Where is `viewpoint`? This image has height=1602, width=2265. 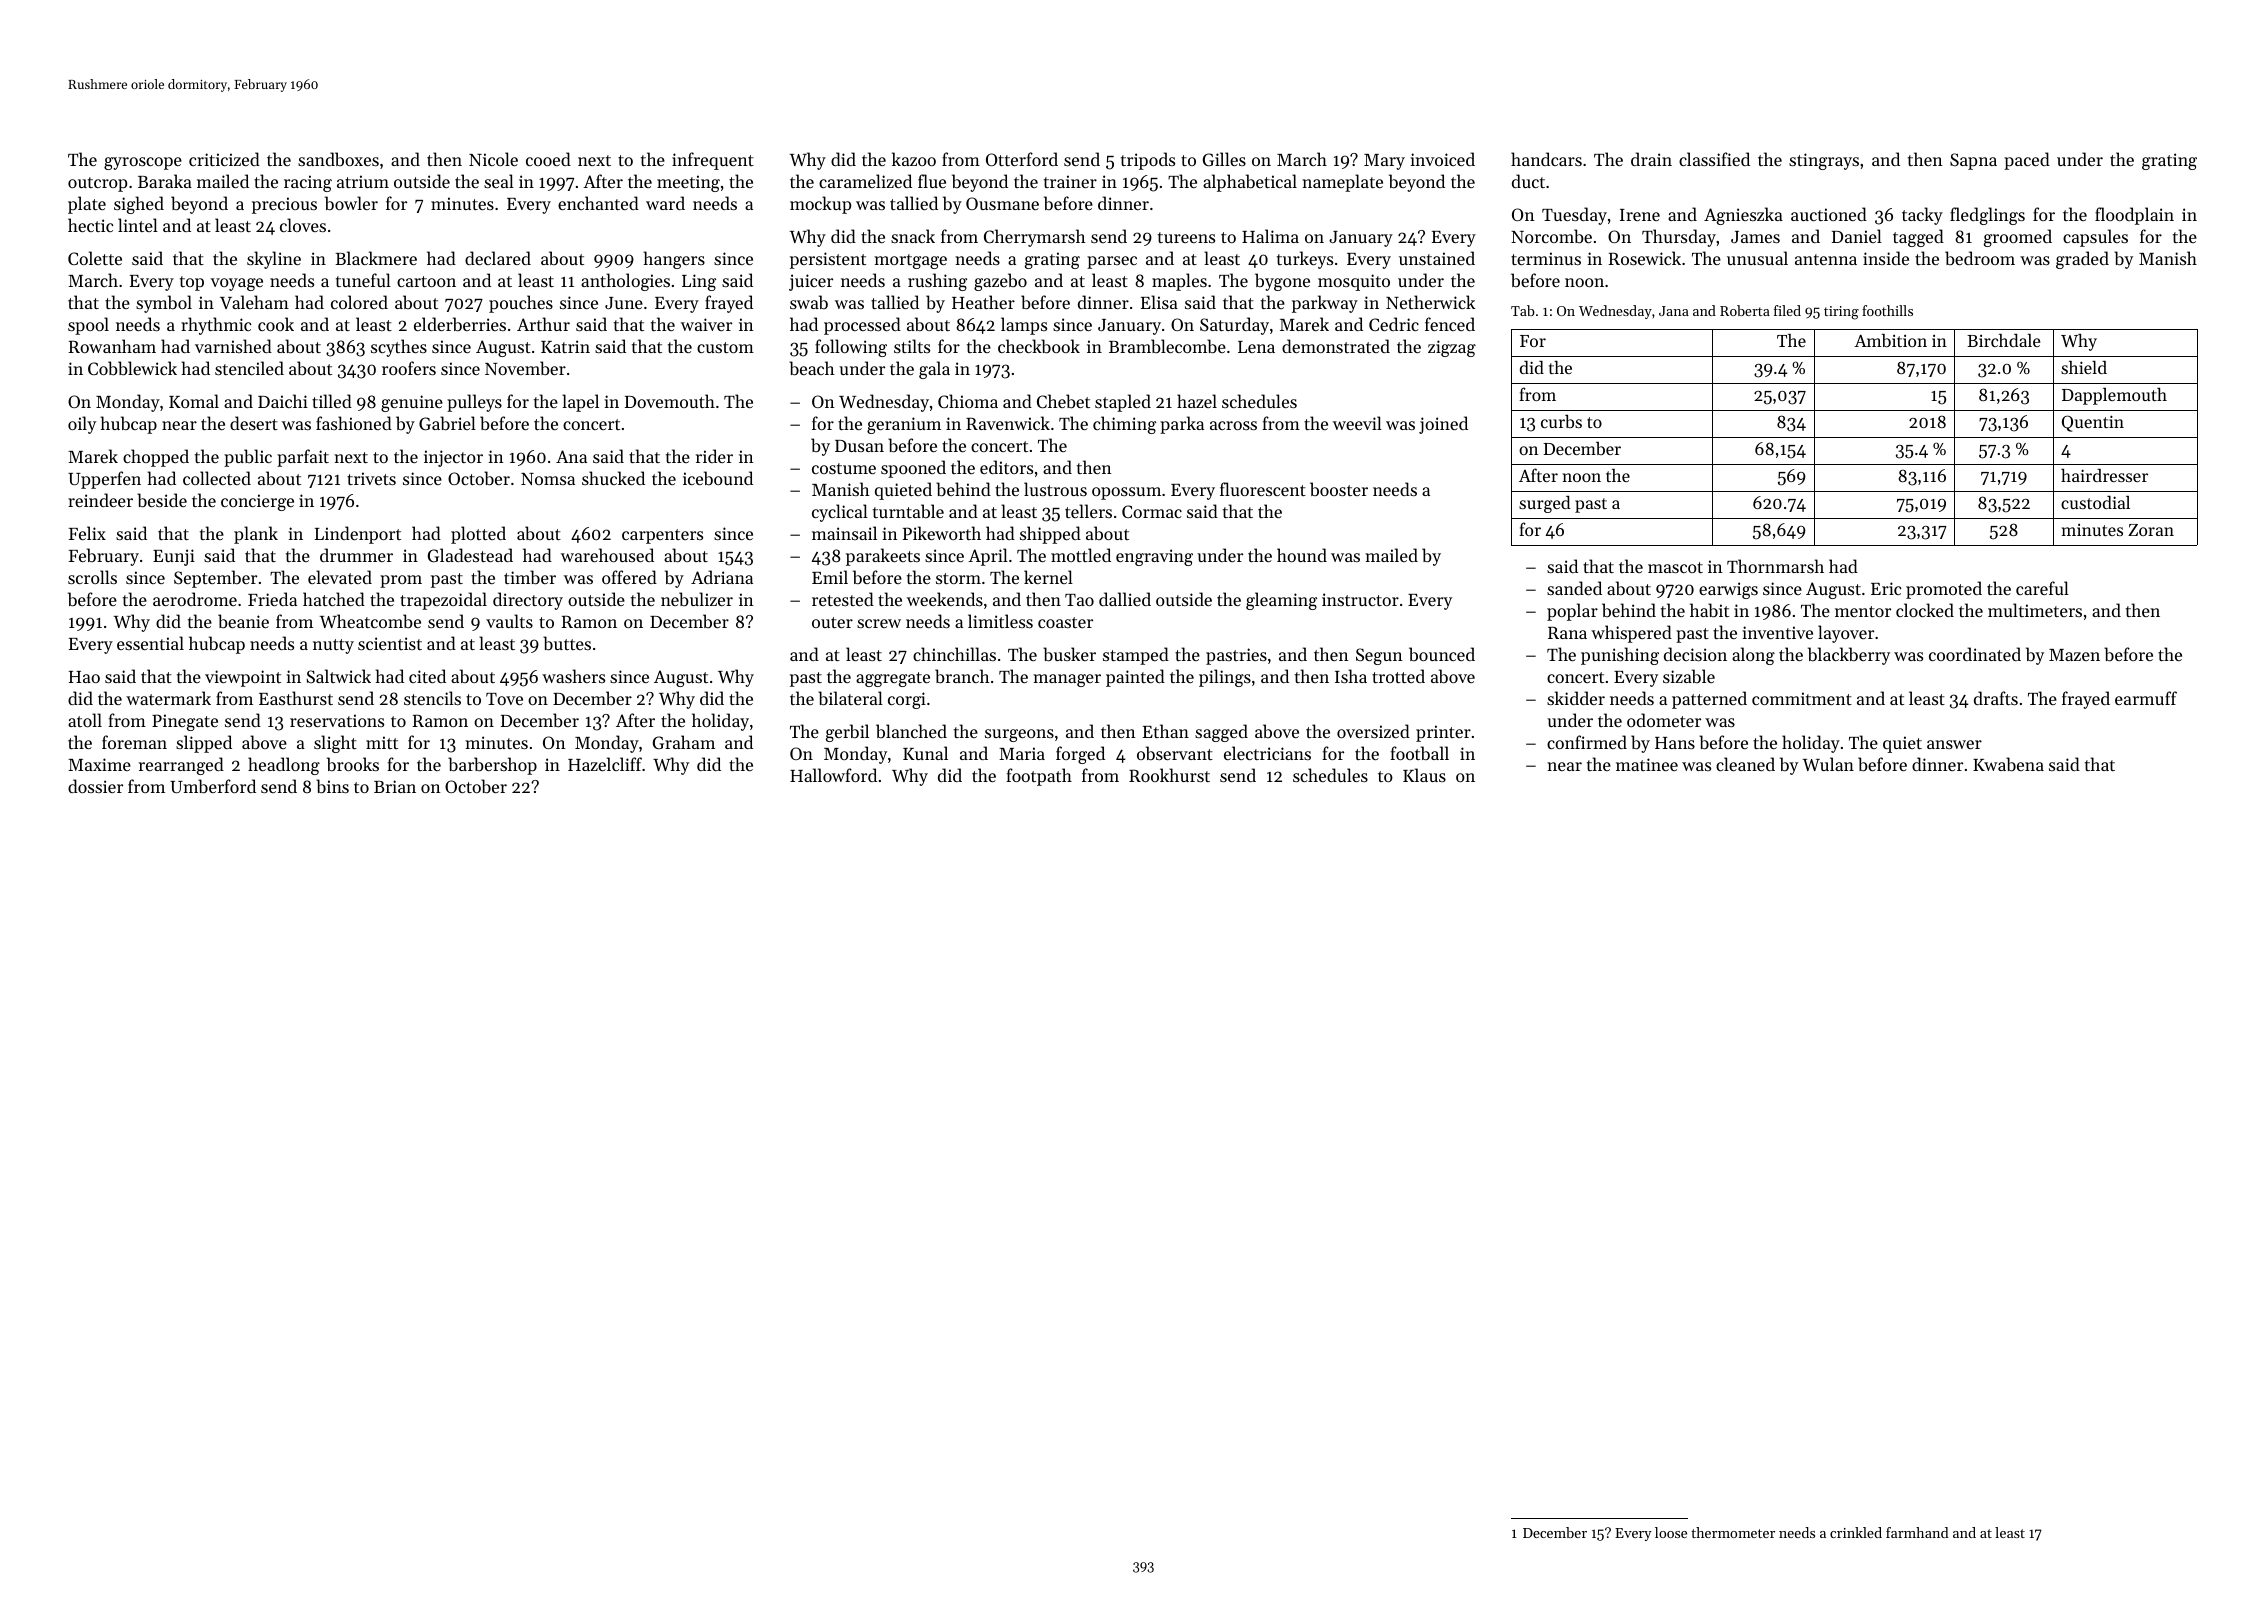
viewpoint is located at coordinates (243, 678).
